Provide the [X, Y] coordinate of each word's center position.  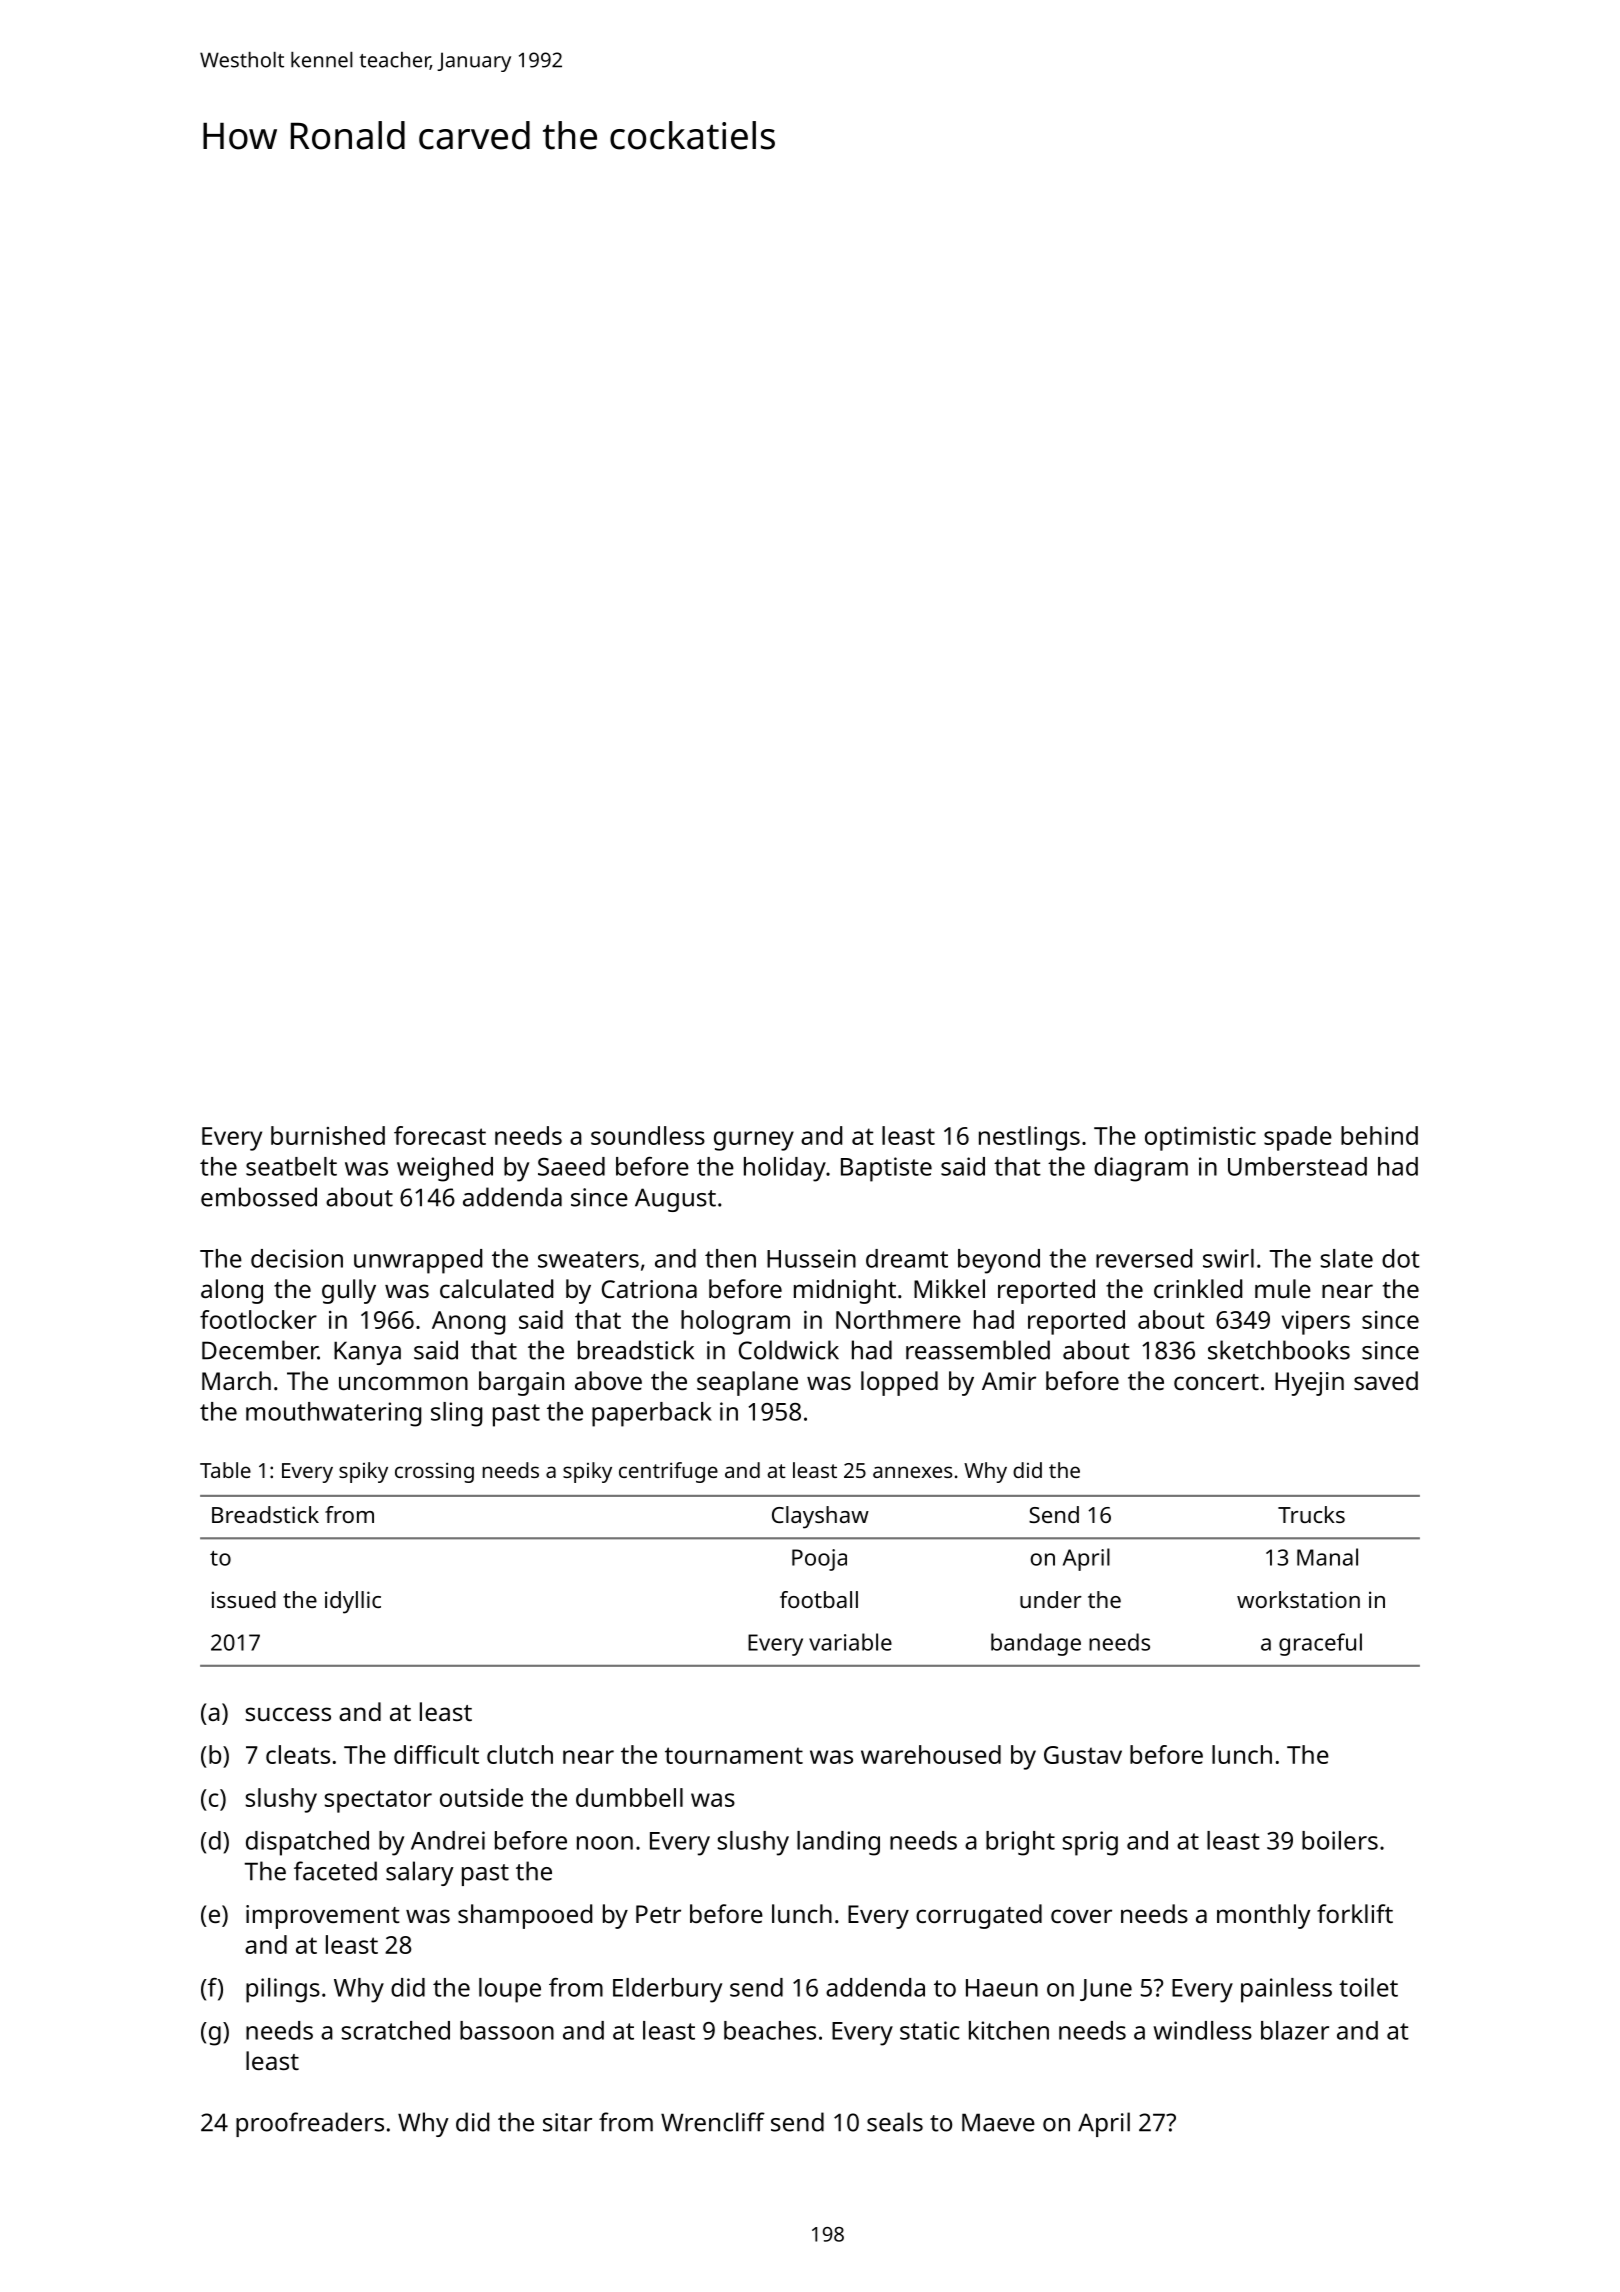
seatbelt [291, 1166]
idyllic [353, 1602]
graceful [1320, 1644]
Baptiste [886, 1169]
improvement [323, 1917]
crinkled [1198, 1288]
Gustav [1083, 1755]
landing [838, 1843]
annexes [912, 1472]
